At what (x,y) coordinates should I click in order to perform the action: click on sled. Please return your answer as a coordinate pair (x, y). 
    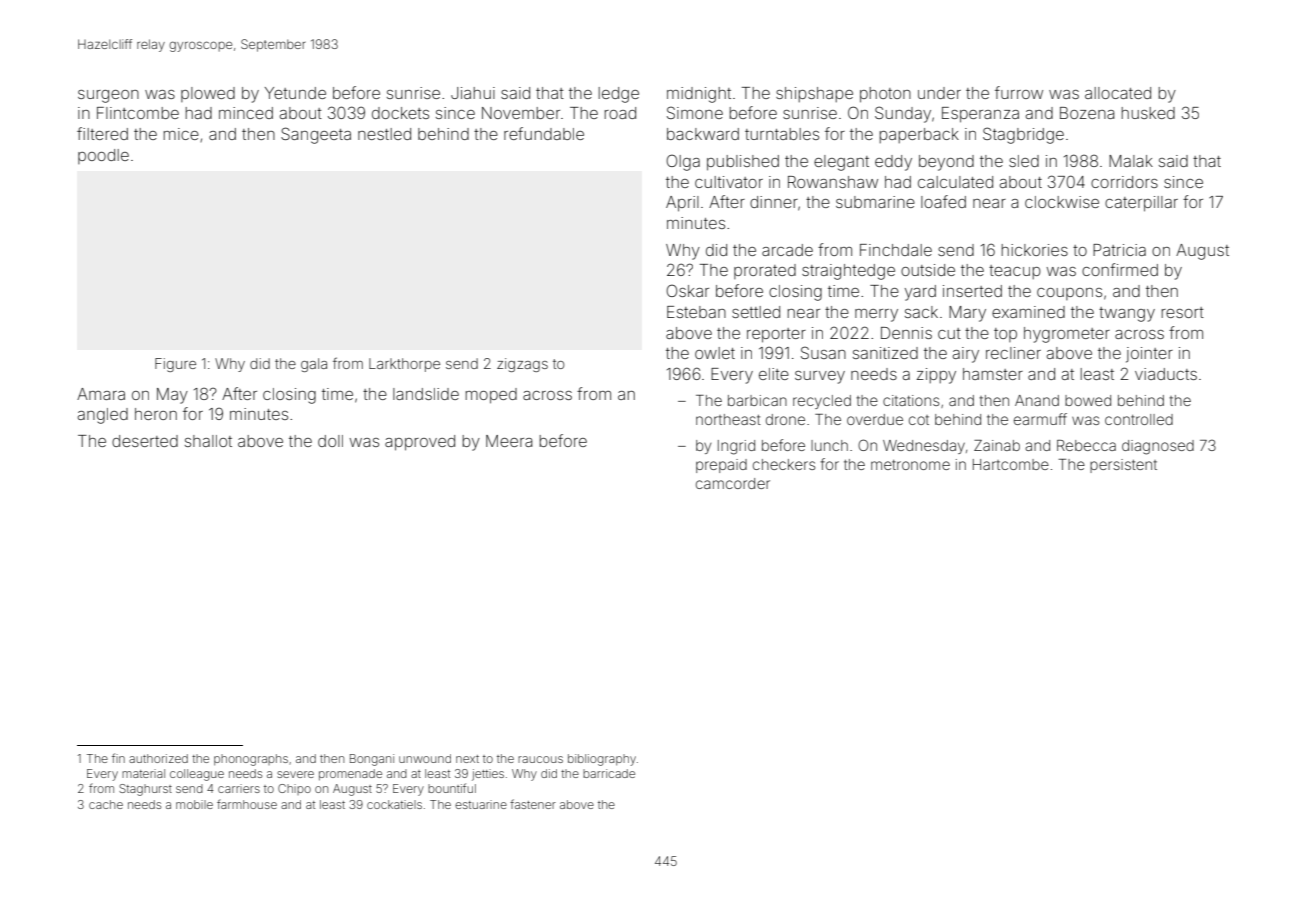
    Looking at the image, I should click on (1024, 161).
